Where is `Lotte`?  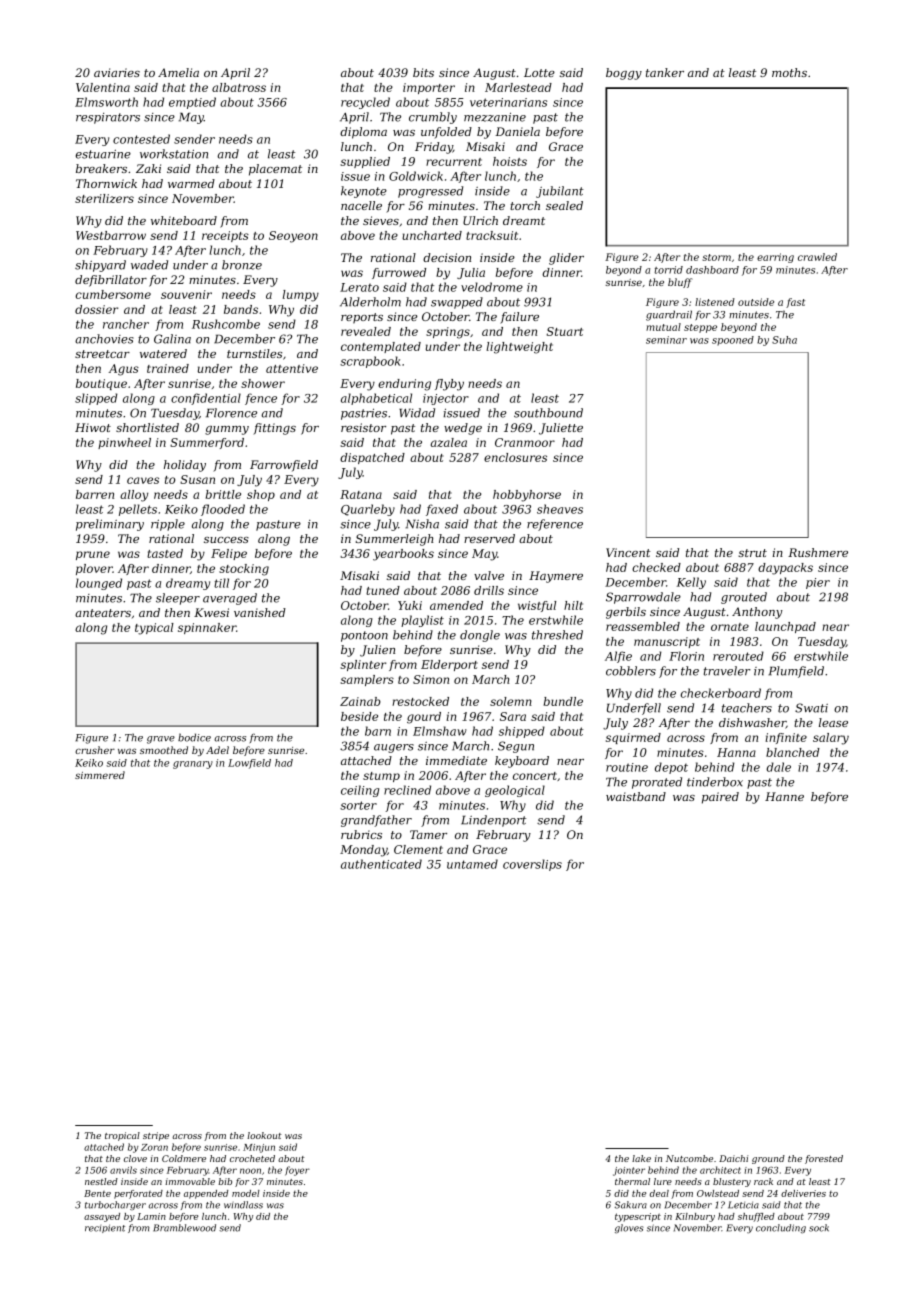 Lotte is located at coordinates (539, 72).
